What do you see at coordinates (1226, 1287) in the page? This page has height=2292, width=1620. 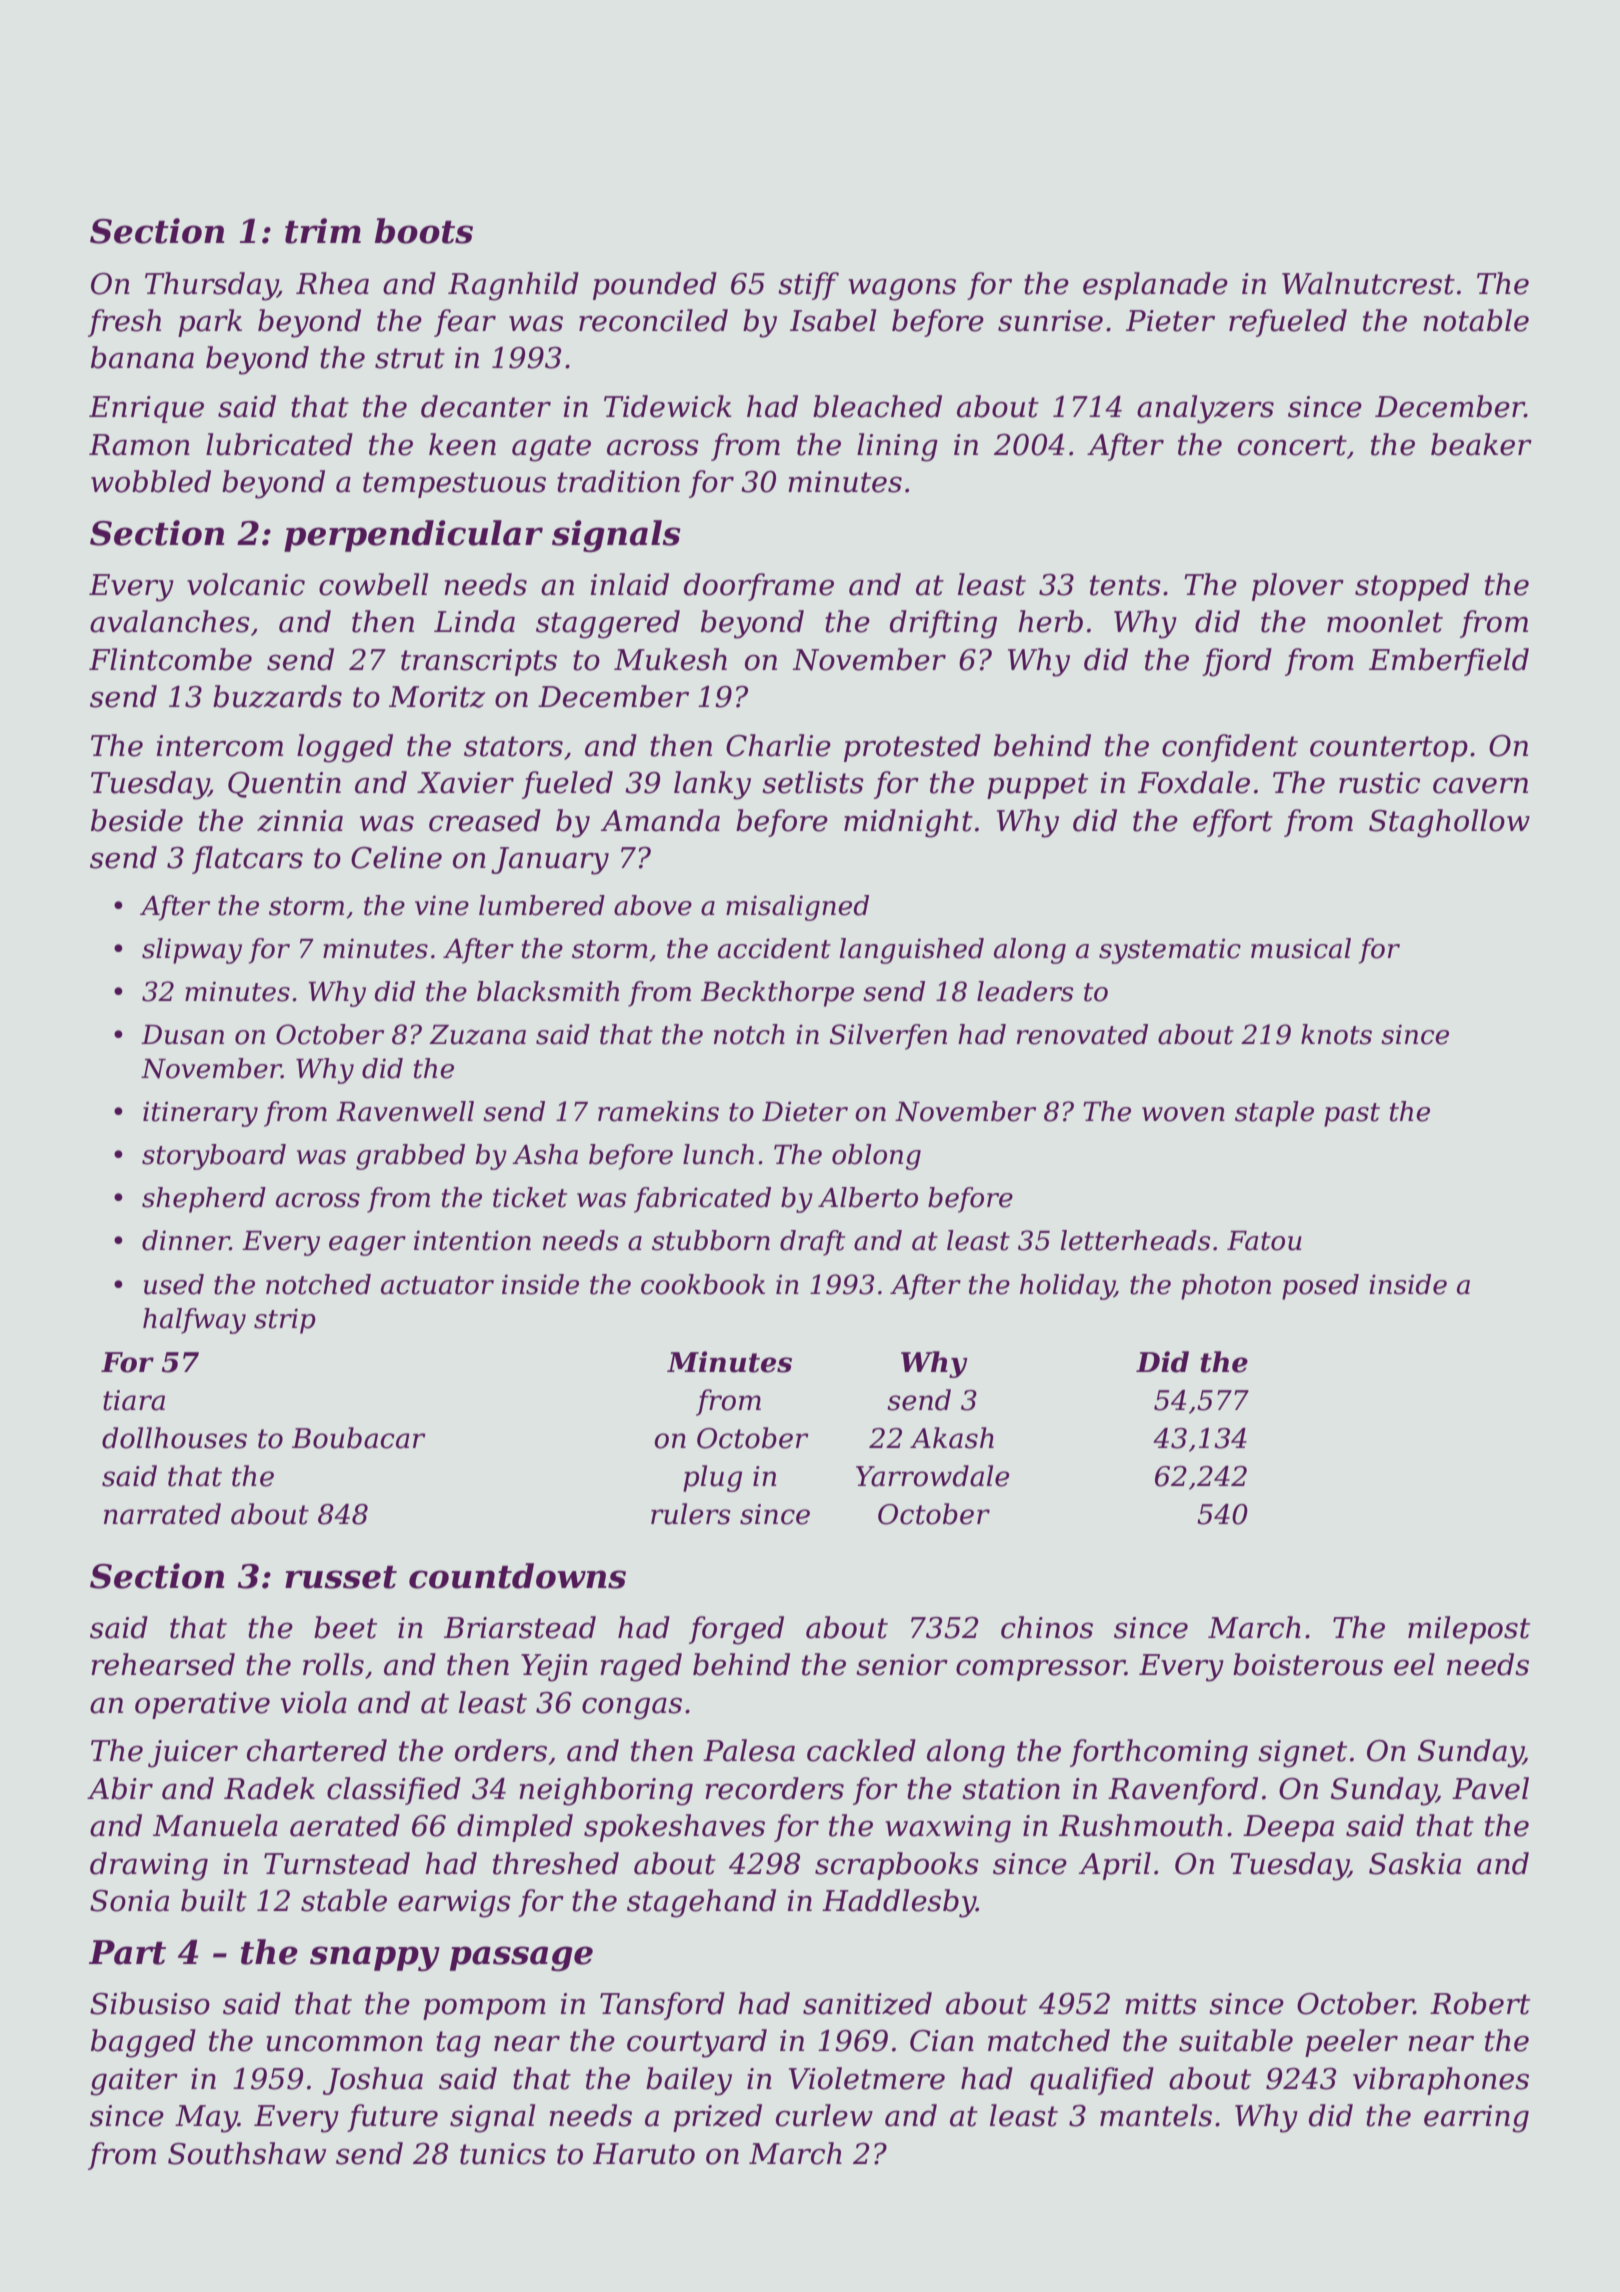 I see `photon` at bounding box center [1226, 1287].
